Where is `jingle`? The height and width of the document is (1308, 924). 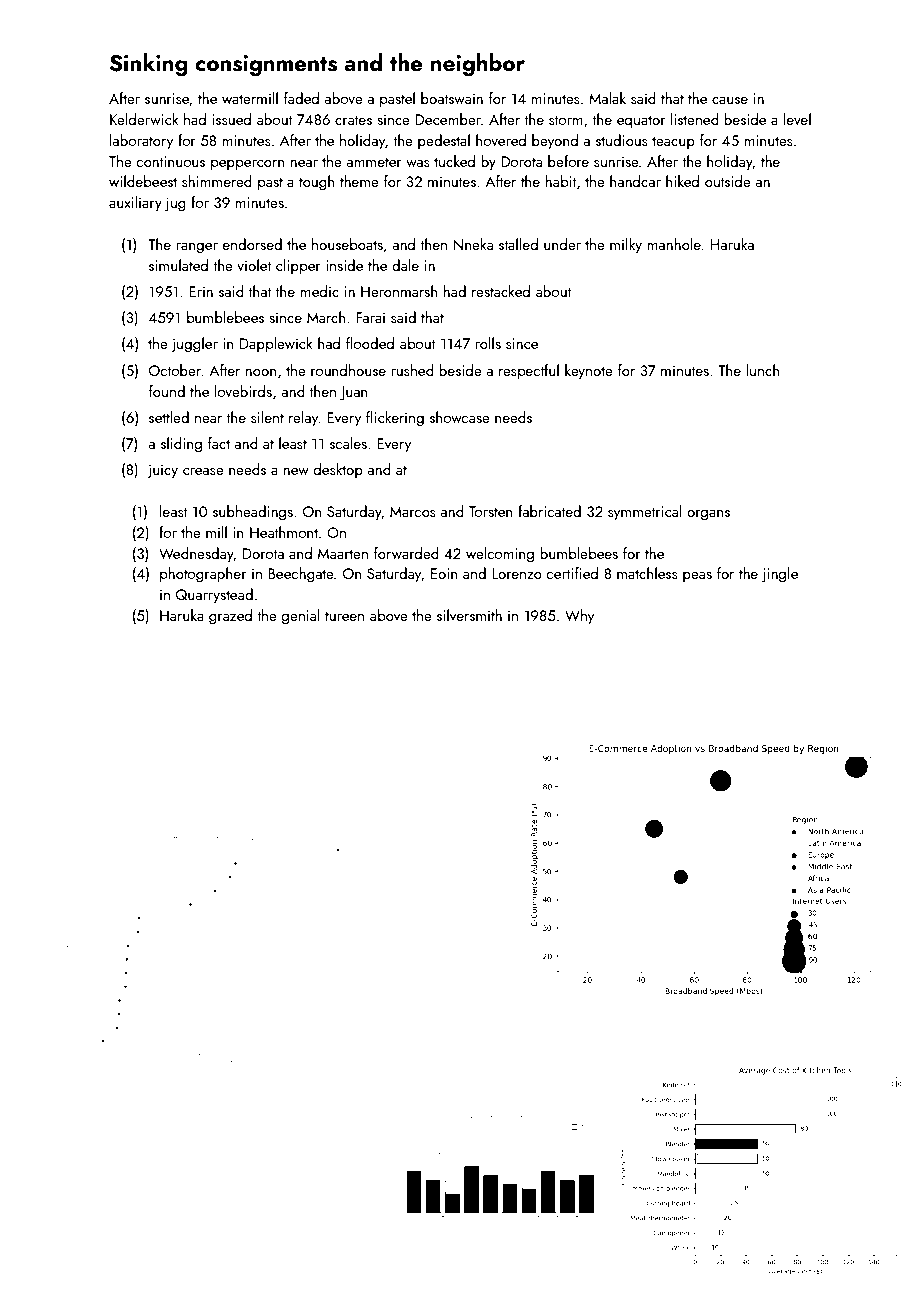
jingle is located at coordinates (780, 575).
